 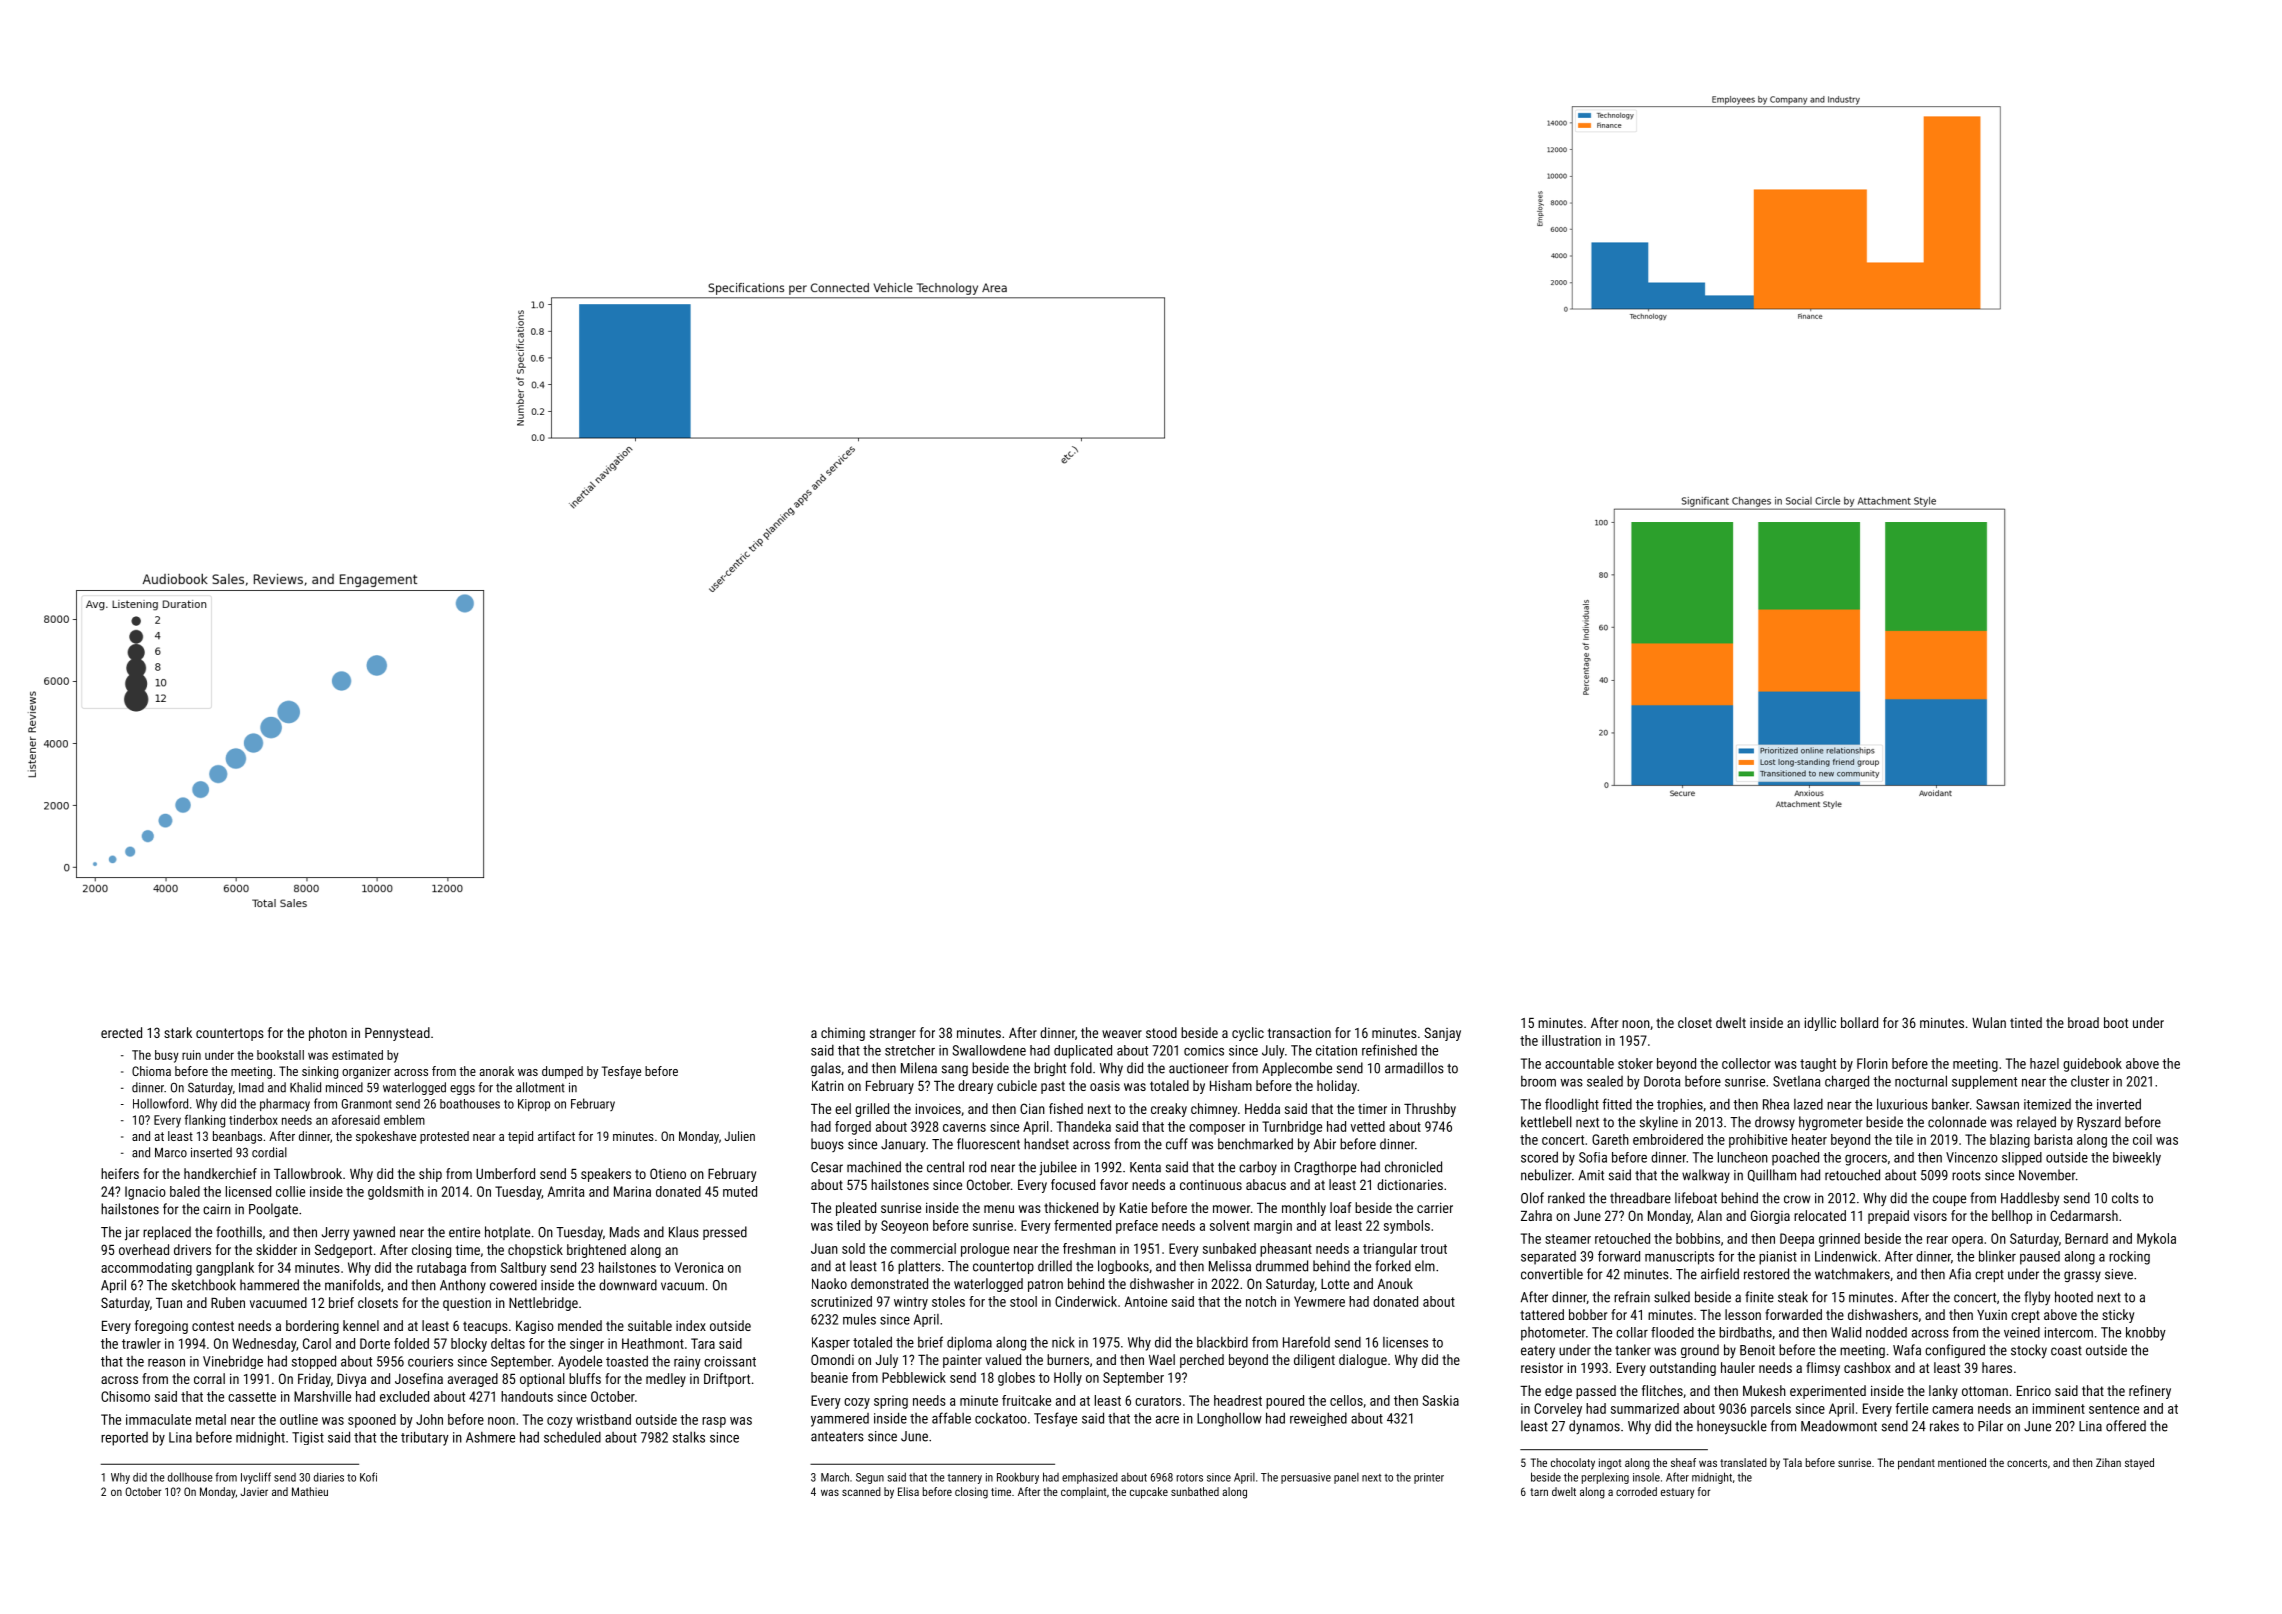 I want to click on hauler, so click(x=1738, y=1367).
